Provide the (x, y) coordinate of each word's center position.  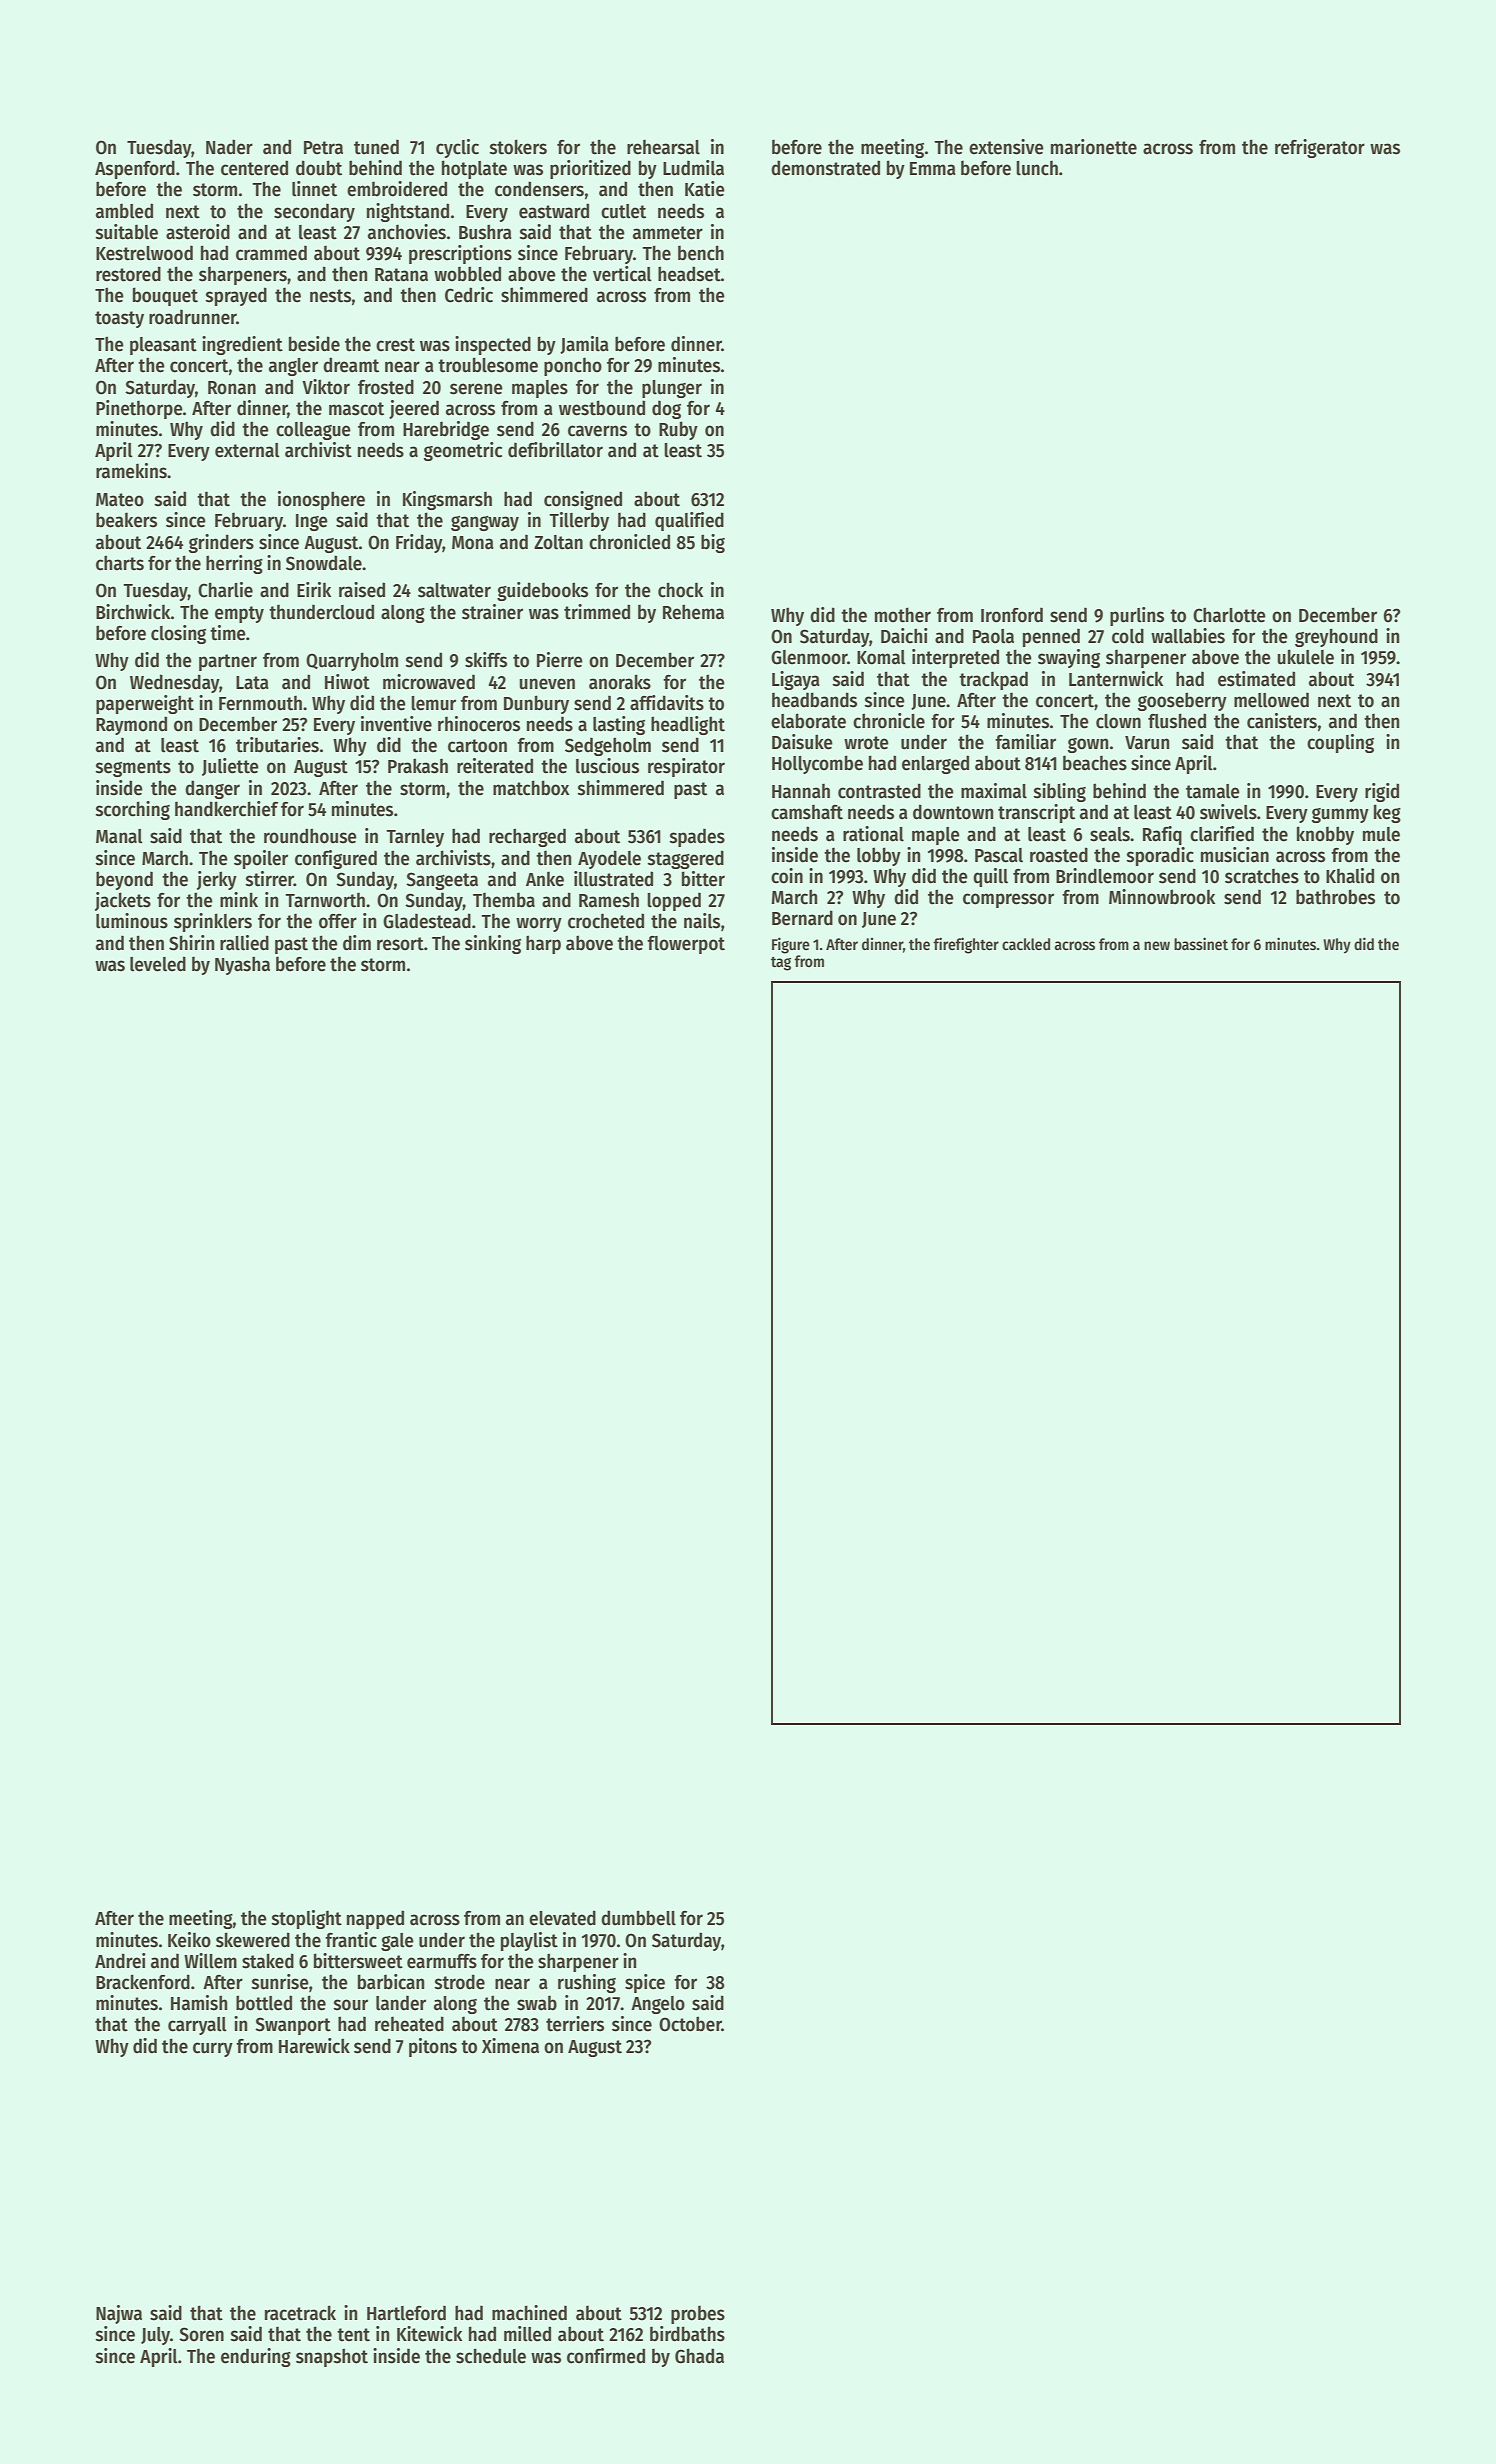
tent (353, 2335)
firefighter (966, 945)
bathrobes (1335, 897)
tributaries (277, 745)
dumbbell (638, 1918)
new (1157, 945)
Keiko (189, 1940)
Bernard (802, 918)
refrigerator (1320, 148)
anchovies (407, 232)
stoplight (306, 1919)
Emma (933, 169)
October (690, 2024)
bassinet (1201, 944)
